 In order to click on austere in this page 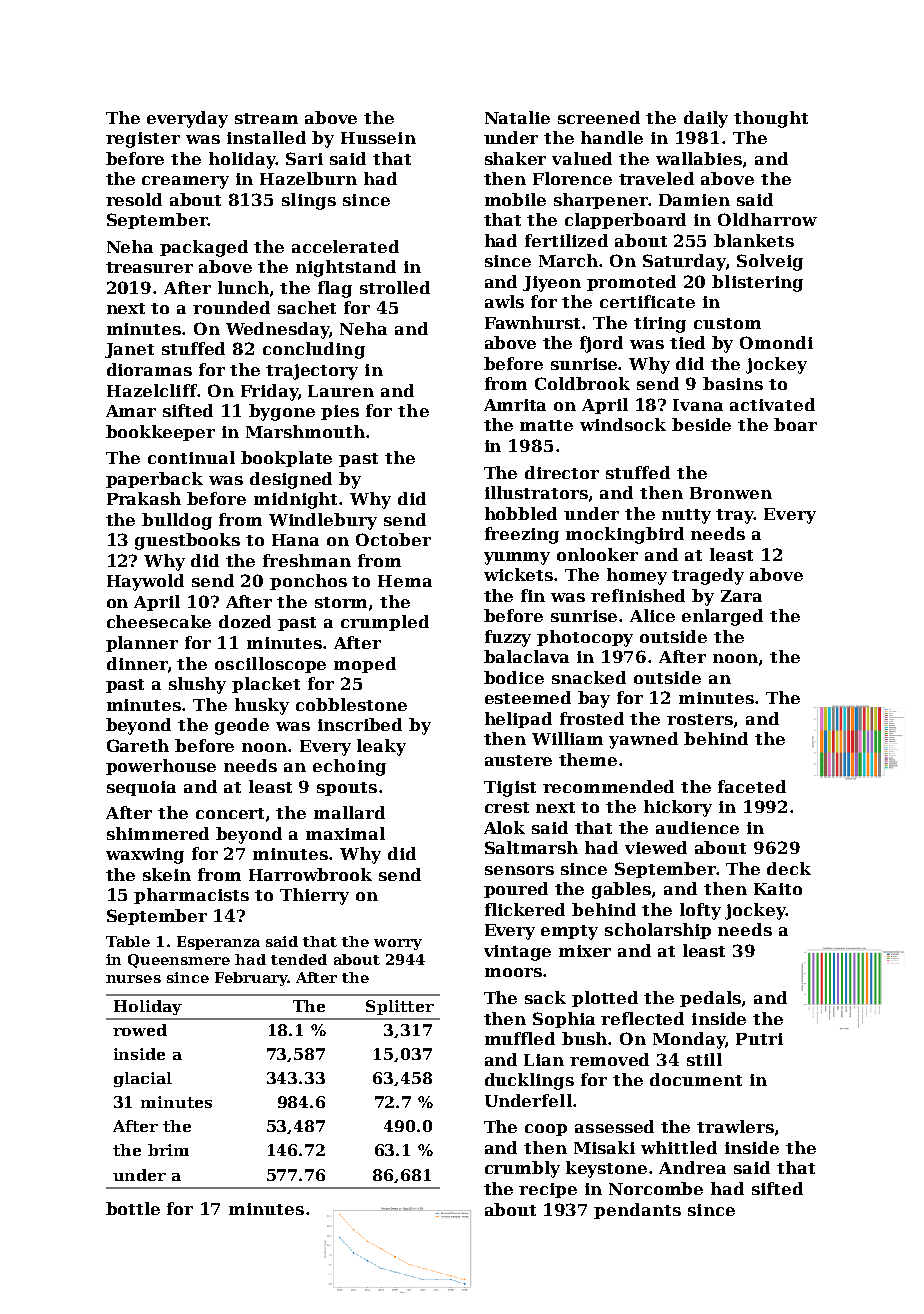, I will do `click(518, 760)`.
